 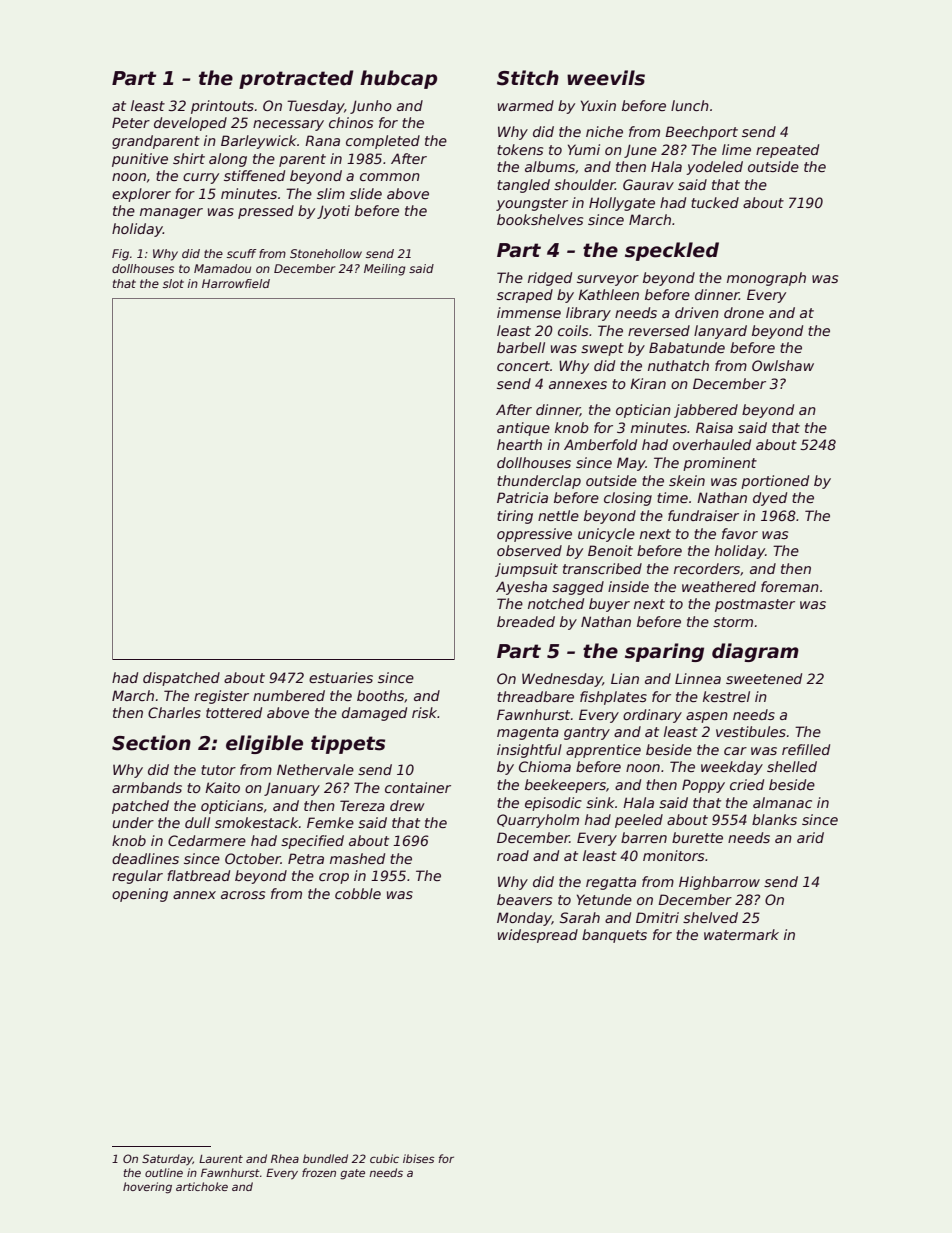 I want to click on Owlshaw, so click(x=783, y=365).
